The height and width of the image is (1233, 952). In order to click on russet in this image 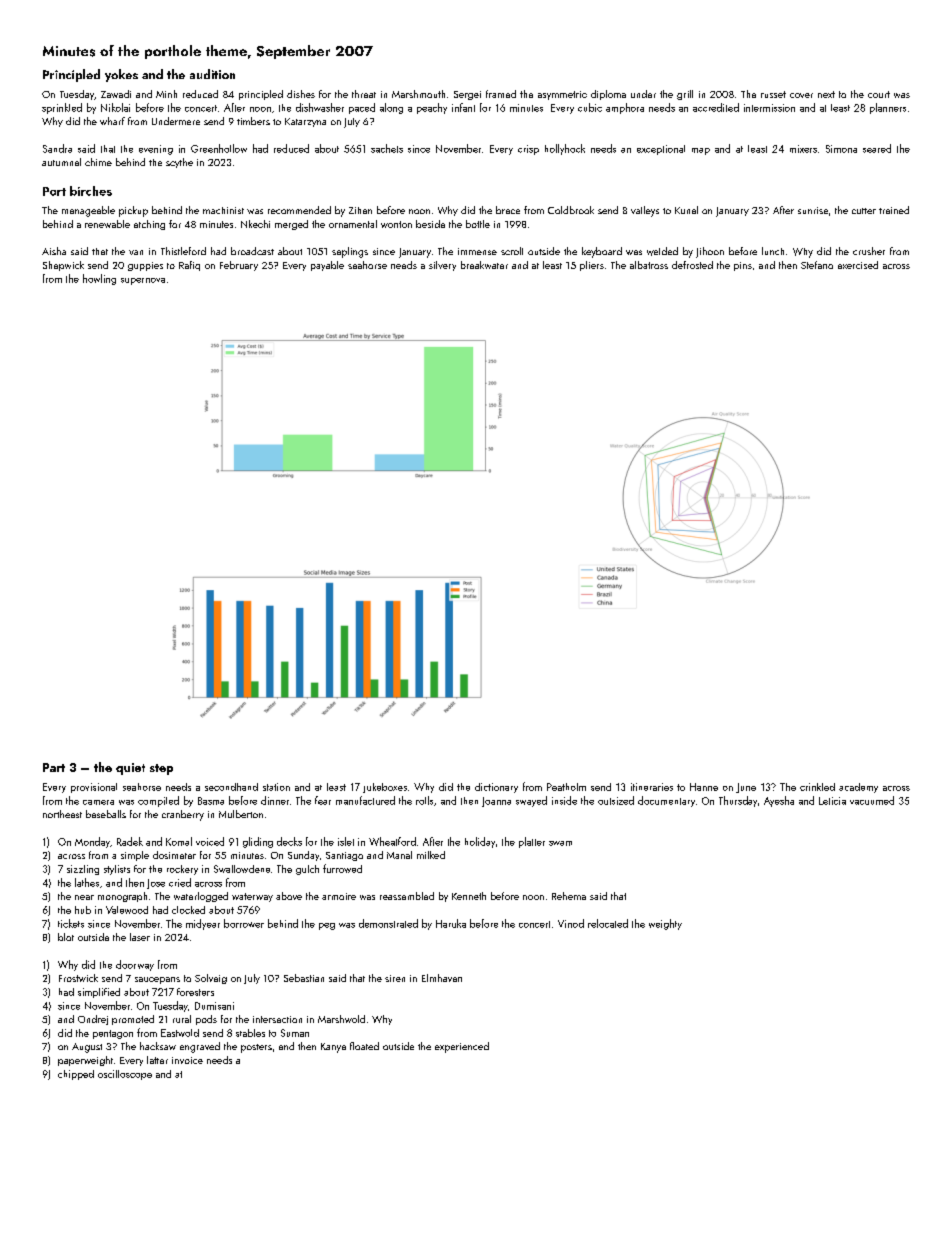, I will do `click(773, 94)`.
